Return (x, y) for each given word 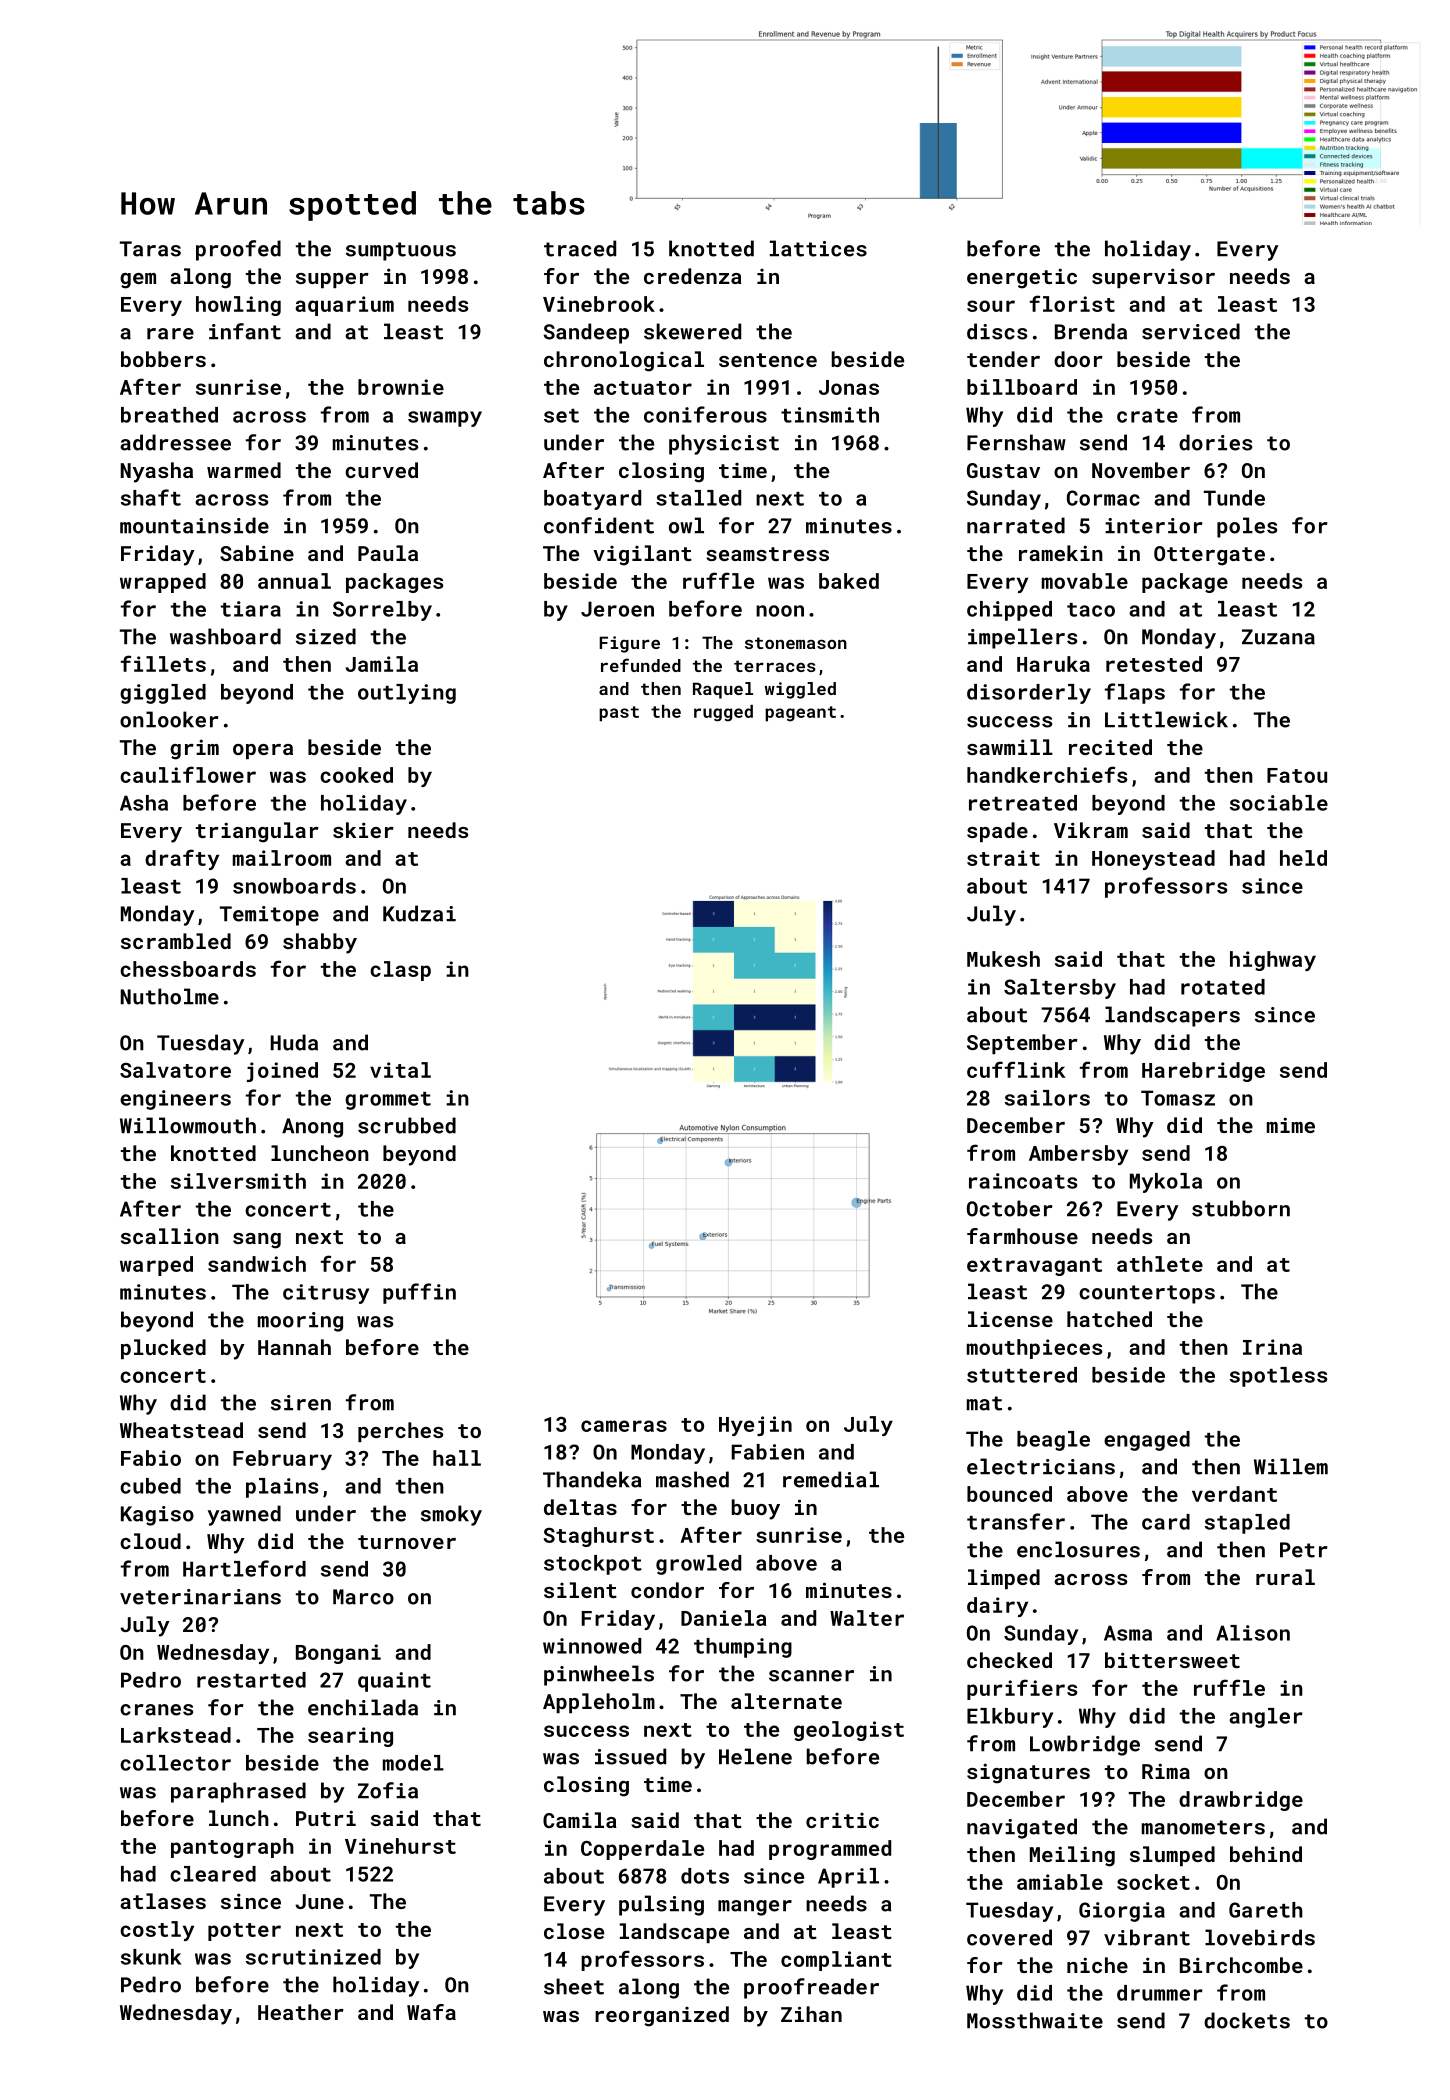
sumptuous (401, 251)
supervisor (1153, 278)
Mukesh (1003, 959)
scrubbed (407, 1125)
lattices (818, 248)
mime (1291, 1125)
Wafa (431, 2012)
